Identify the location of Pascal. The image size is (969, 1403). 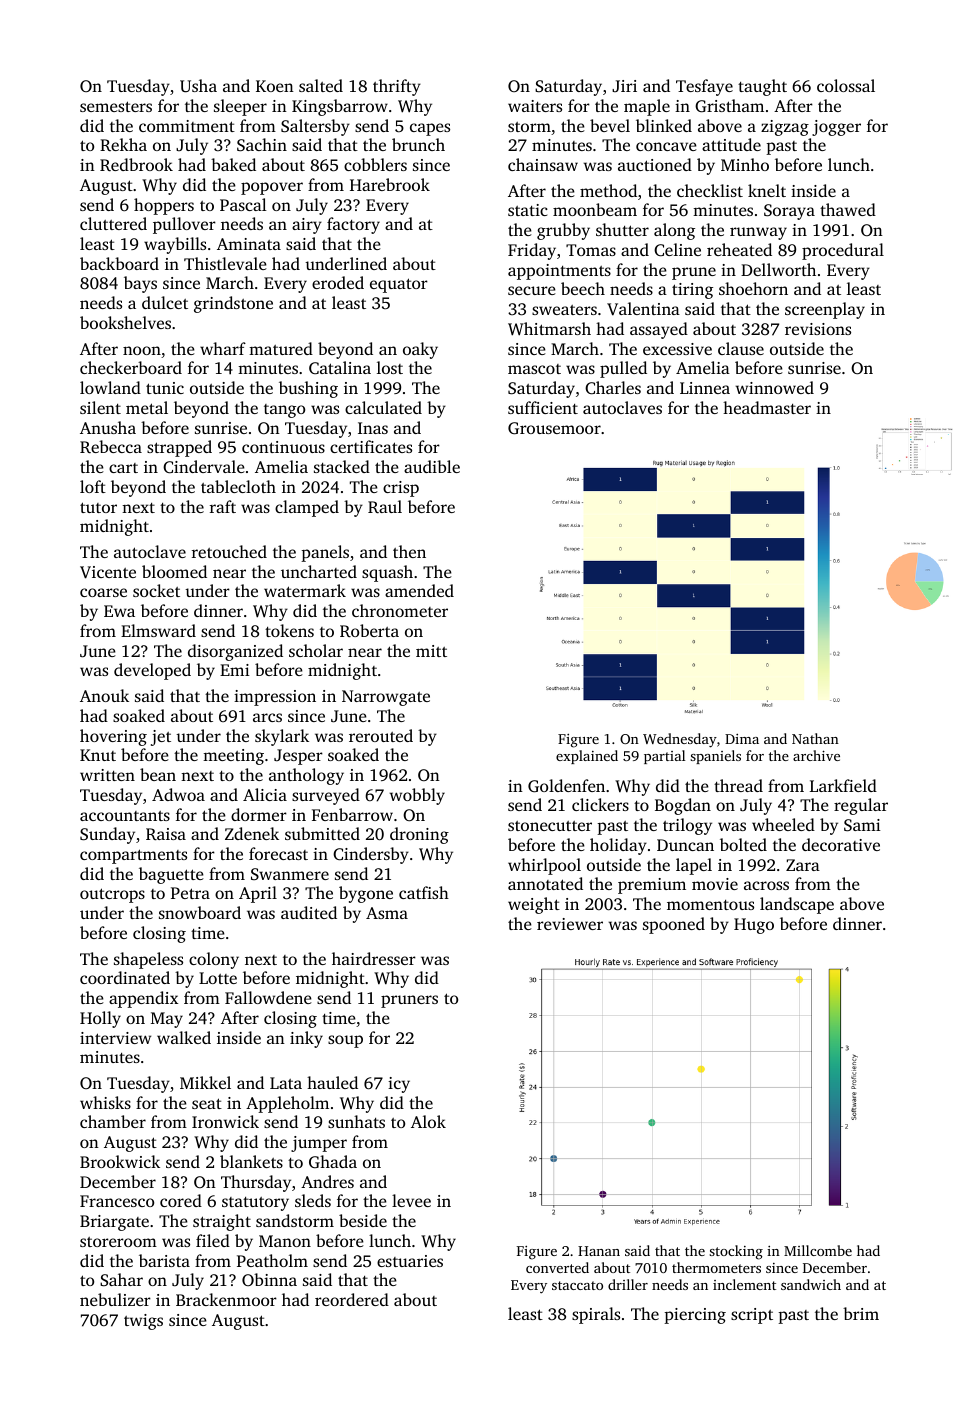
(243, 204).
